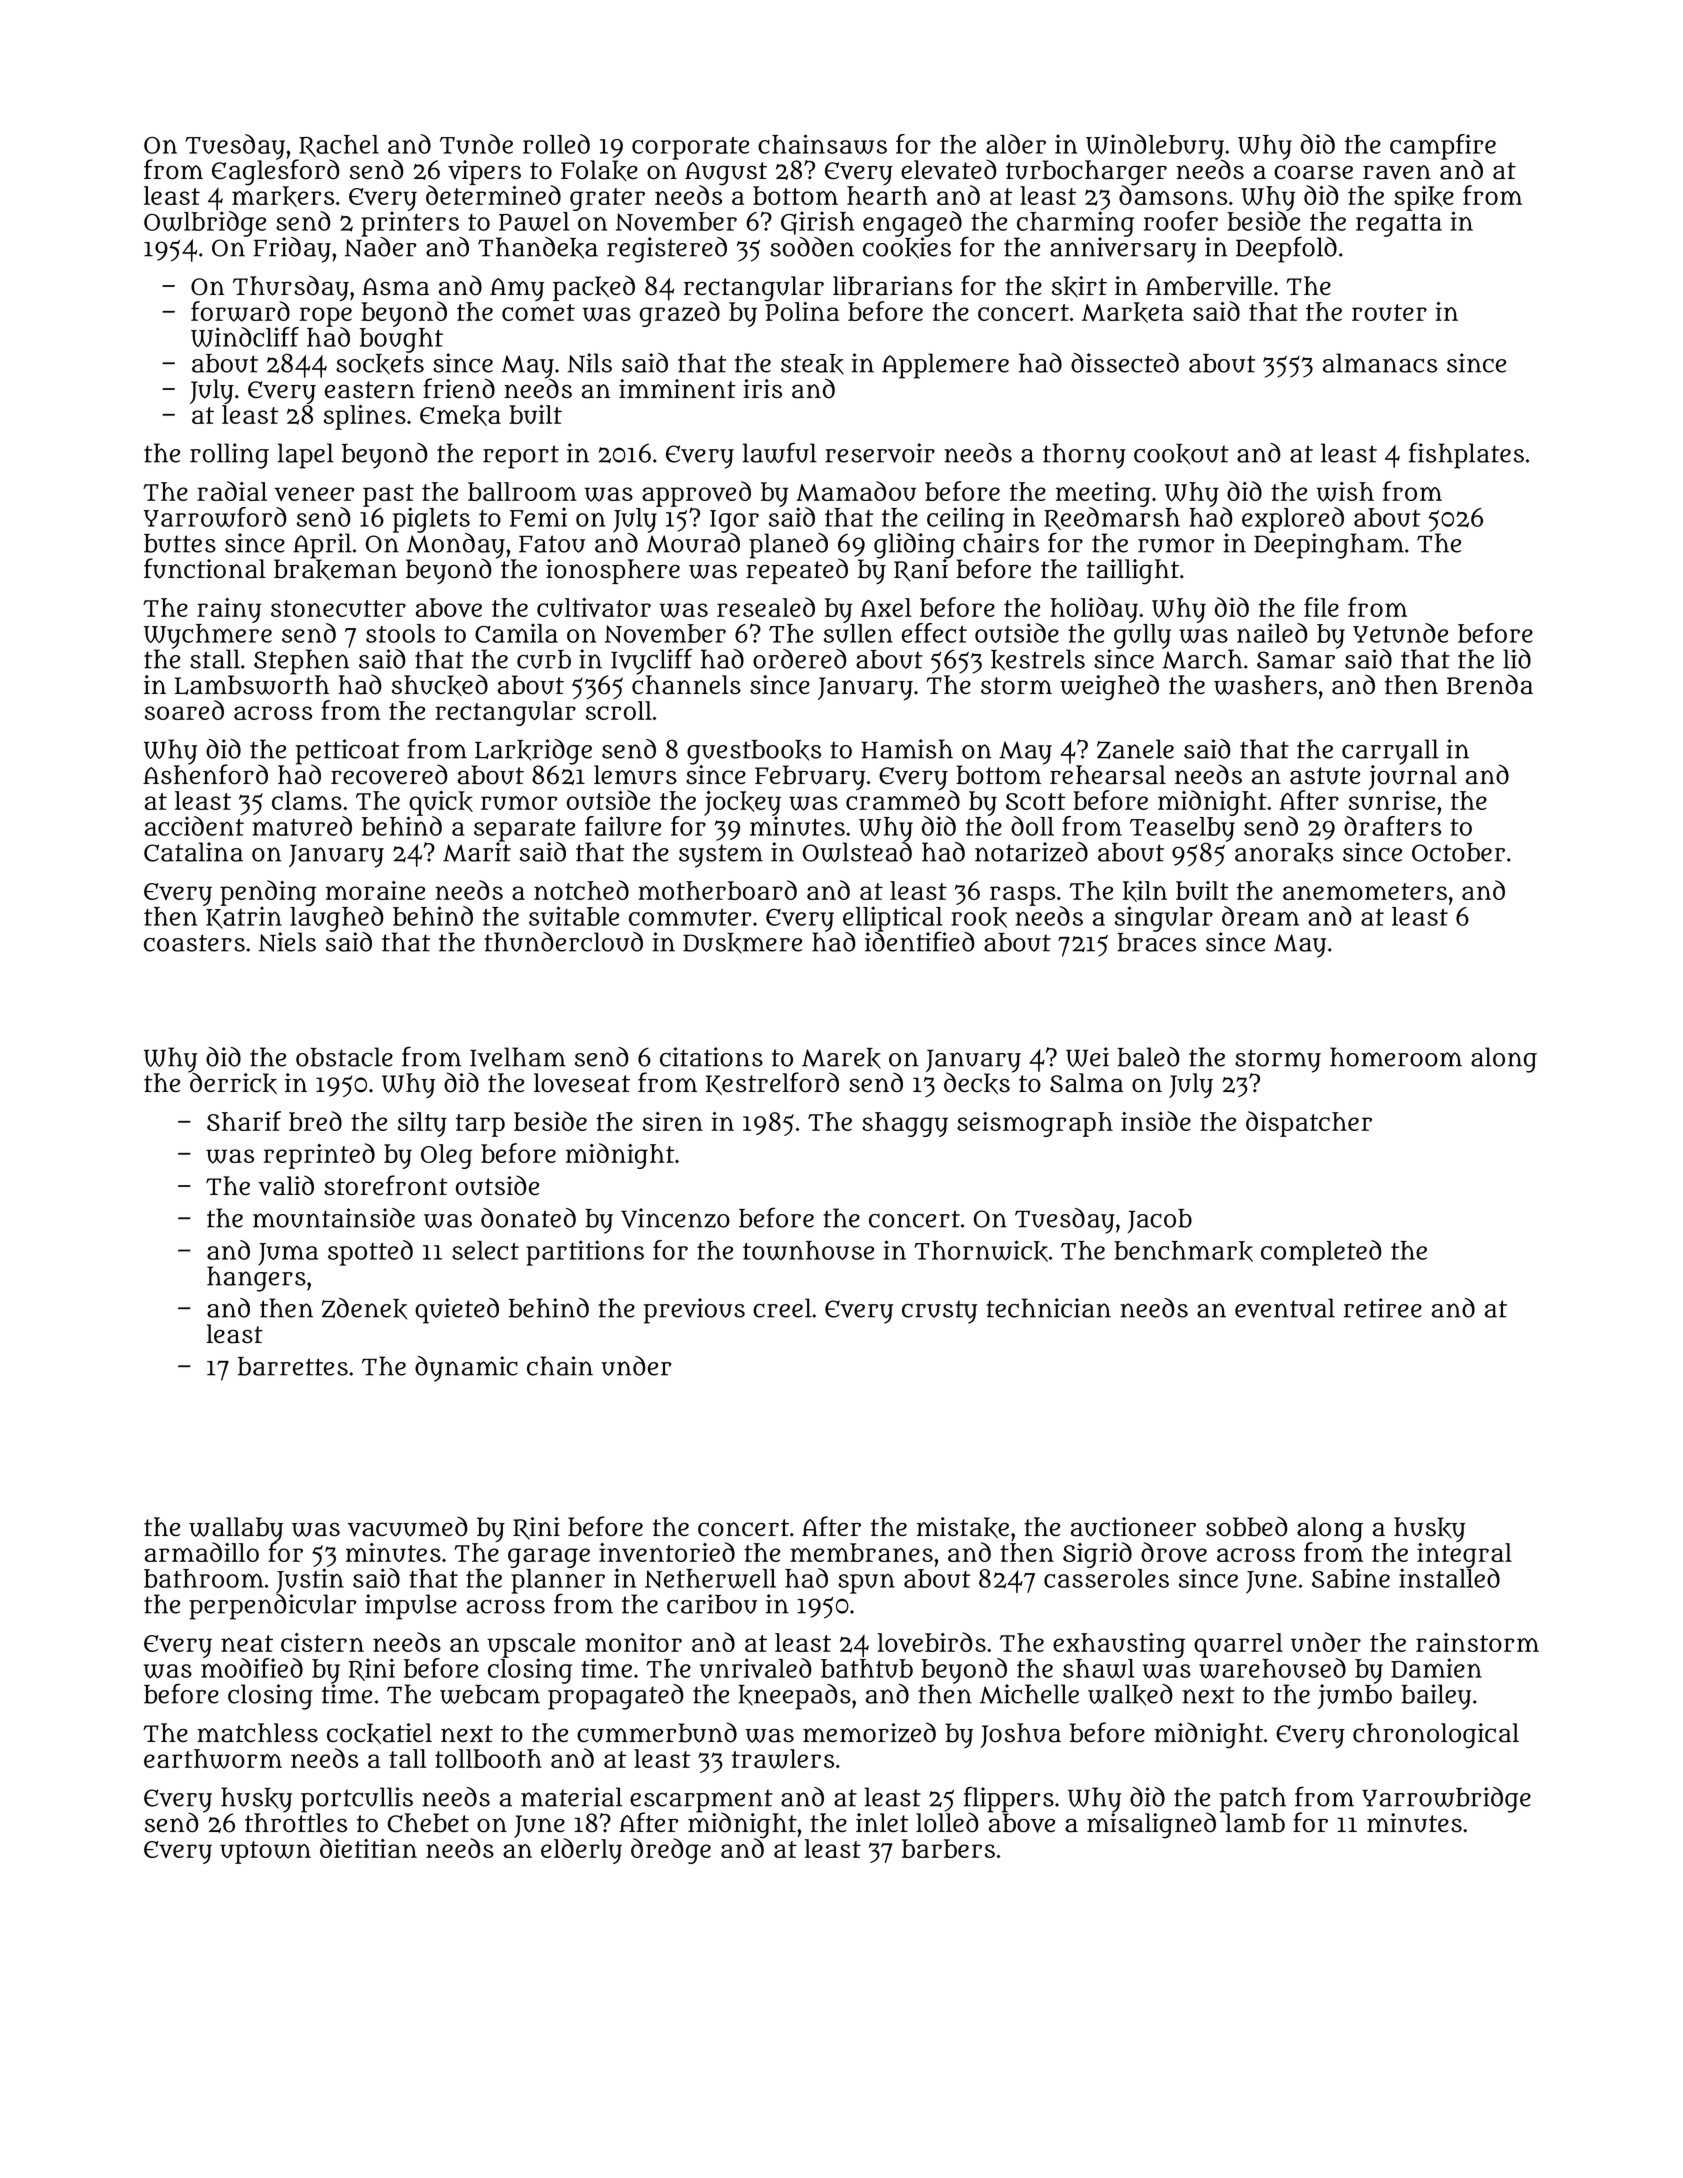  I want to click on moraine, so click(375, 890).
